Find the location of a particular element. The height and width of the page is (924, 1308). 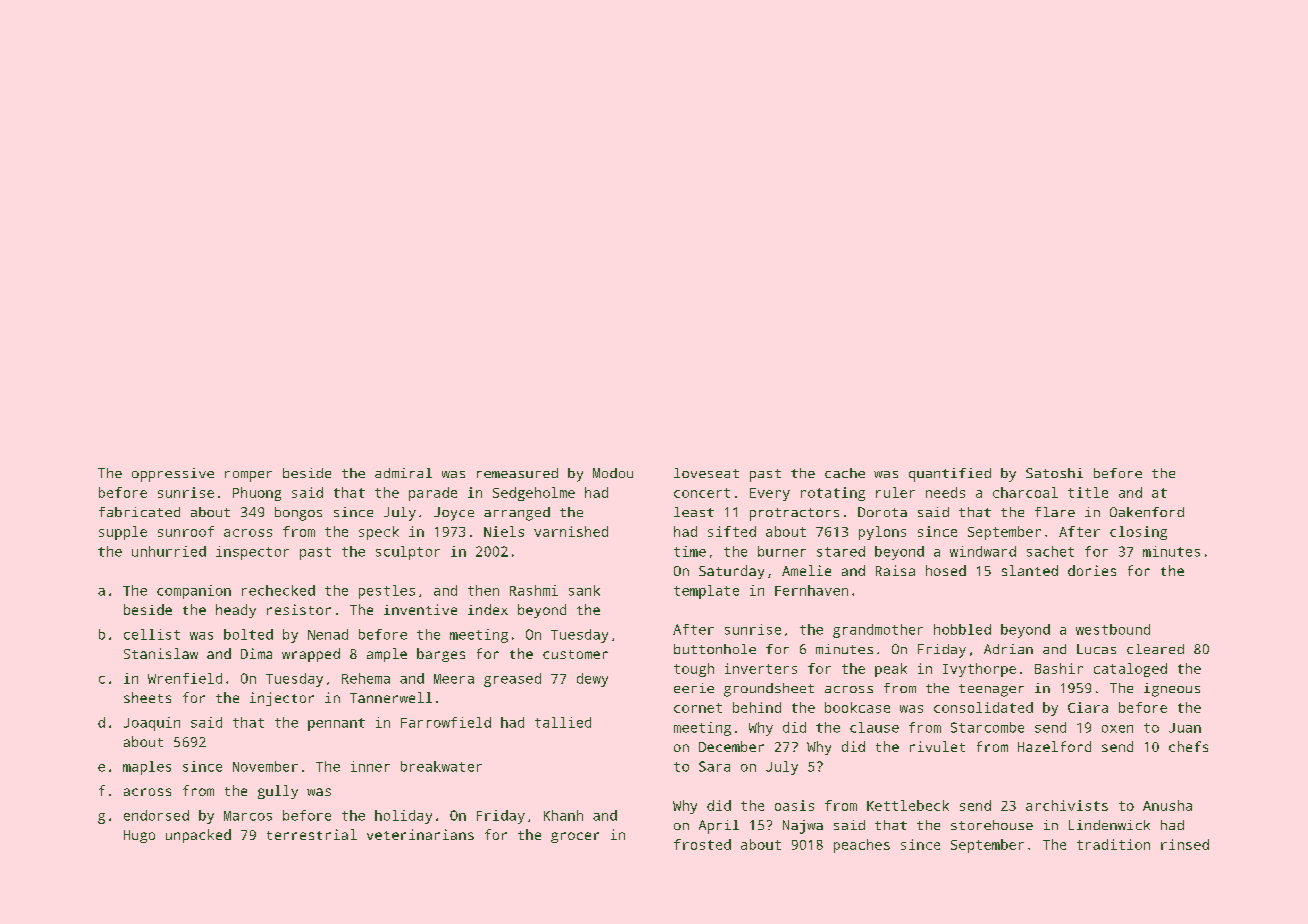

oppressive is located at coordinates (173, 475).
